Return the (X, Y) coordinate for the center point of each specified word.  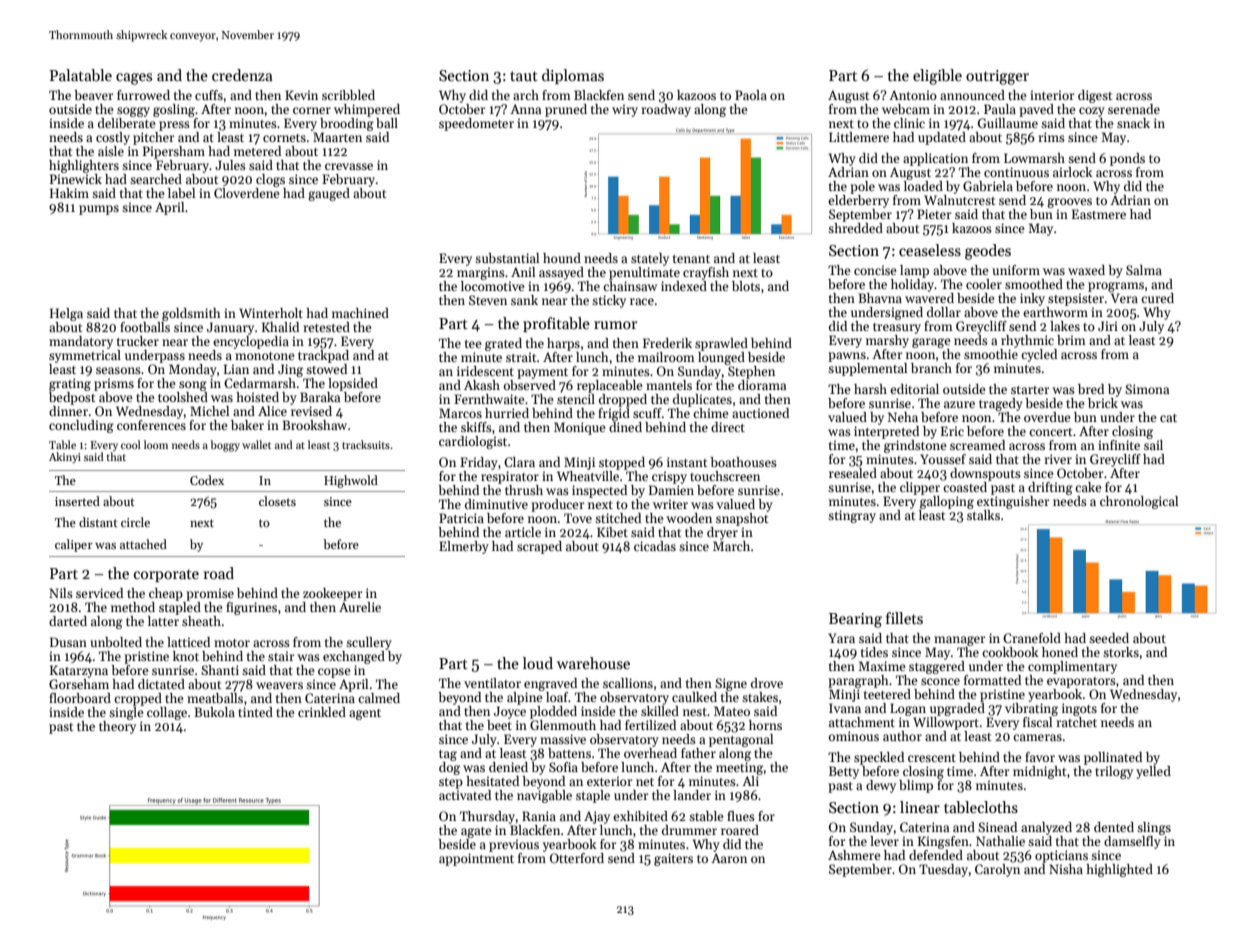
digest (1095, 96)
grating (70, 384)
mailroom (666, 357)
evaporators (1081, 682)
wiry (625, 110)
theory (117, 727)
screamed (977, 445)
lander (692, 795)
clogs (270, 180)
